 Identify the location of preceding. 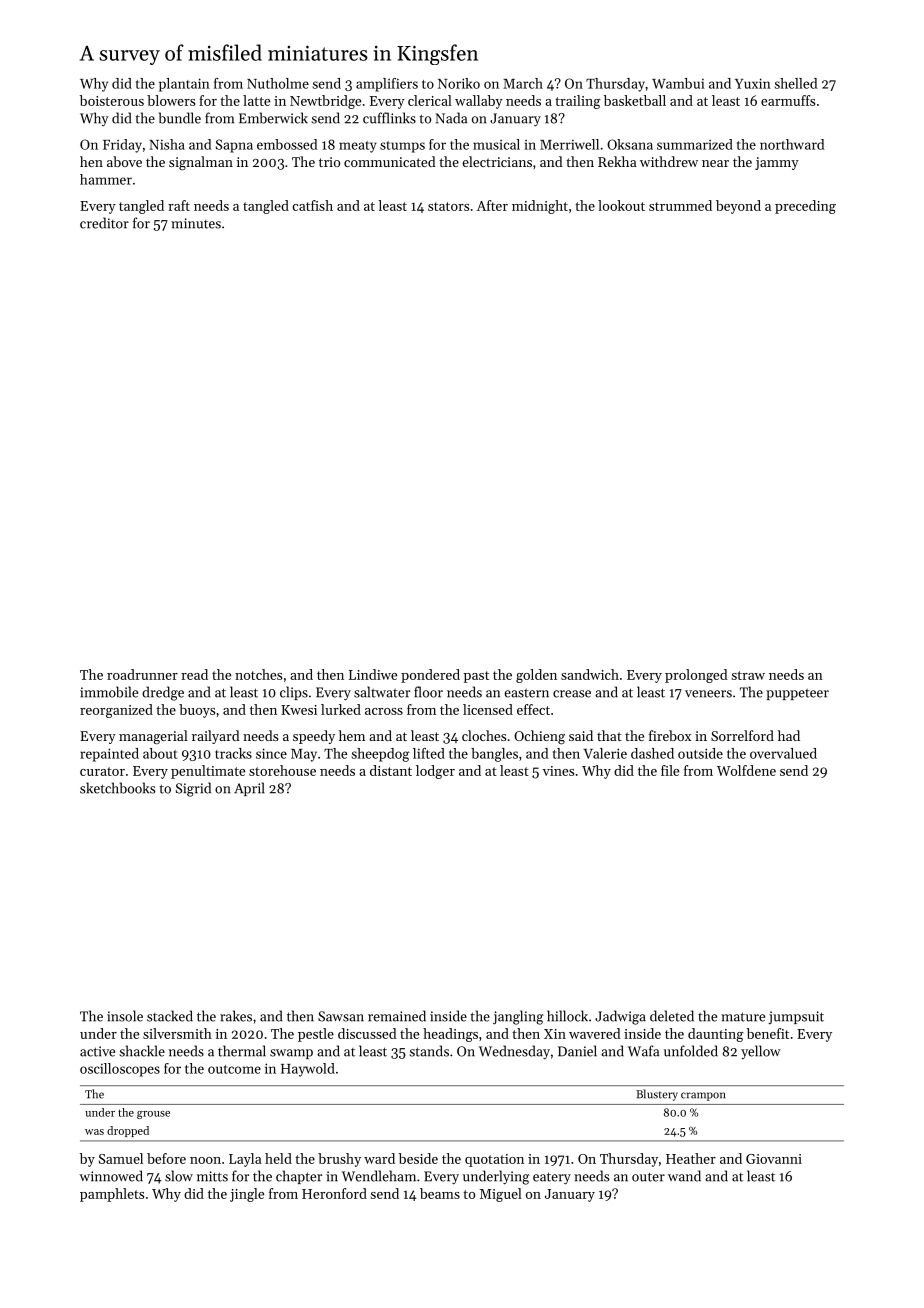
(805, 207).
